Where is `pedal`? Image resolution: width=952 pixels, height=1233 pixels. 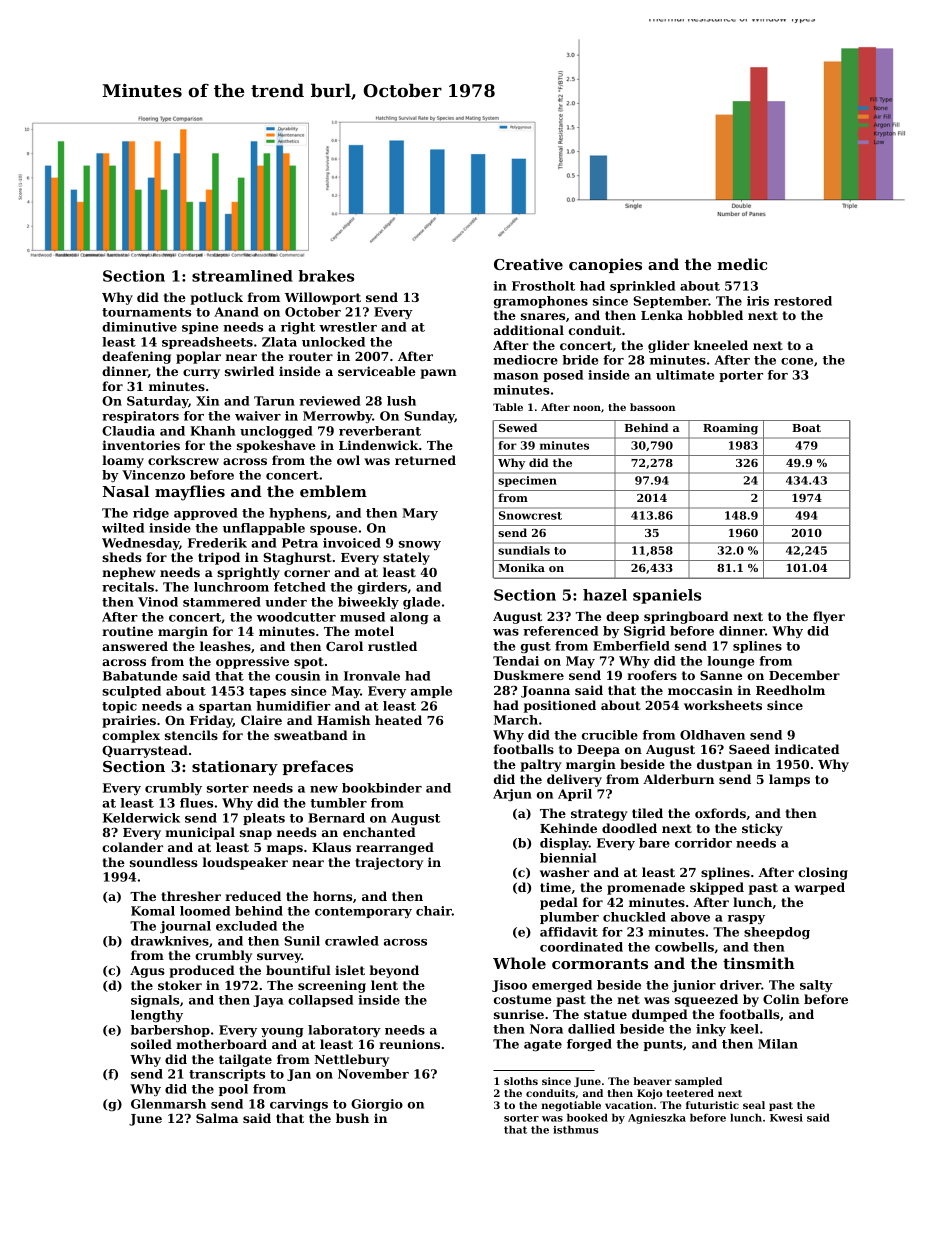 pedal is located at coordinates (559, 903).
